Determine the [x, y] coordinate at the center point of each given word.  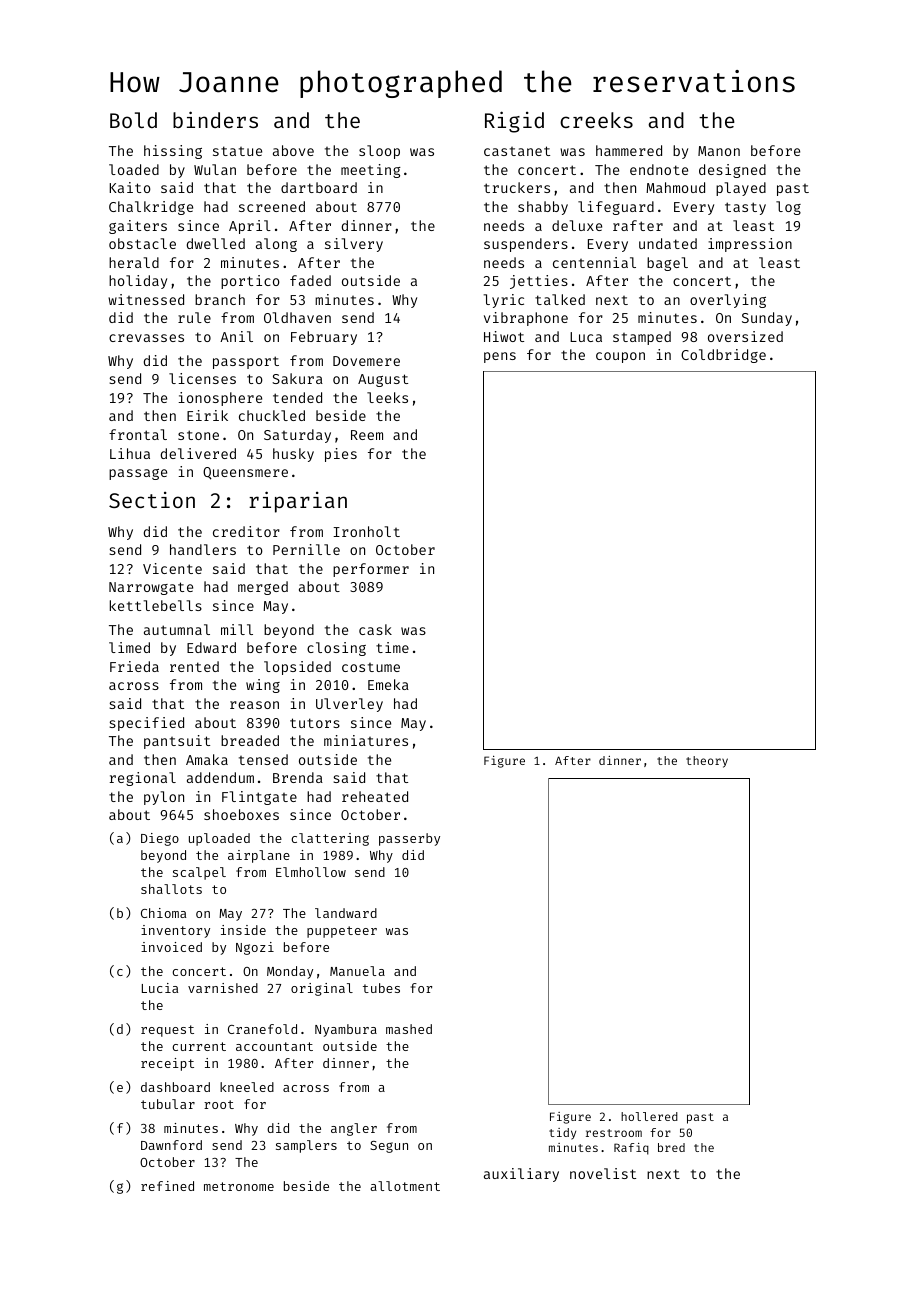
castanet [517, 151]
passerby [409, 839]
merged [263, 588]
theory [707, 762]
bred [671, 1147]
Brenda [298, 777]
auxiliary [521, 1175]
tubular [168, 1104]
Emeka [388, 684]
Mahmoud [675, 187]
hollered [649, 1116]
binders [215, 119]
